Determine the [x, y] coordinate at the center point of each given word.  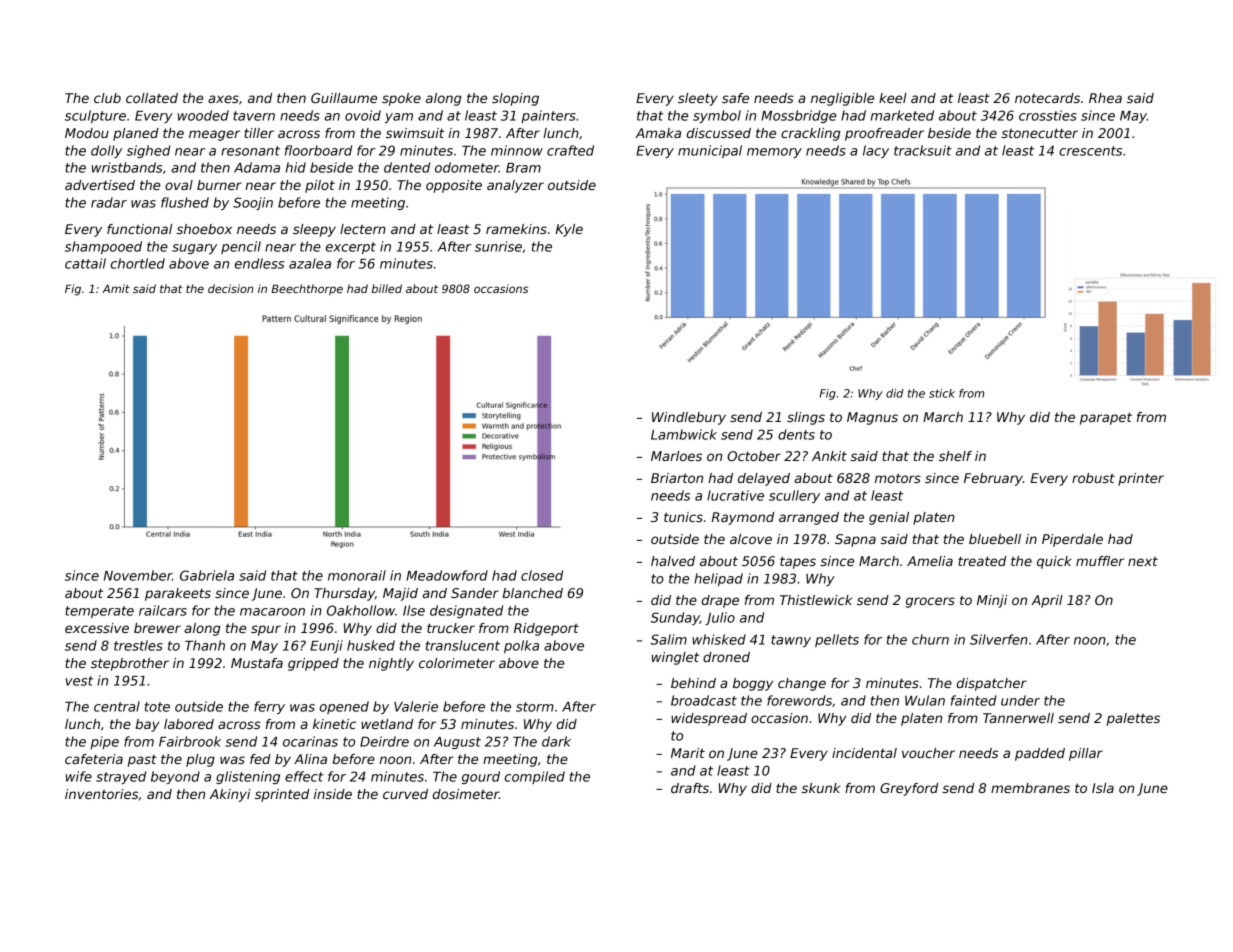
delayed [764, 479]
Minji [992, 601]
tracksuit [923, 150]
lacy [876, 151]
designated [466, 611]
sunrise [498, 246]
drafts [690, 788]
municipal [710, 151]
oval [179, 185]
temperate [99, 612]
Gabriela [207, 575]
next [1143, 561]
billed [387, 288]
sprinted [282, 795]
